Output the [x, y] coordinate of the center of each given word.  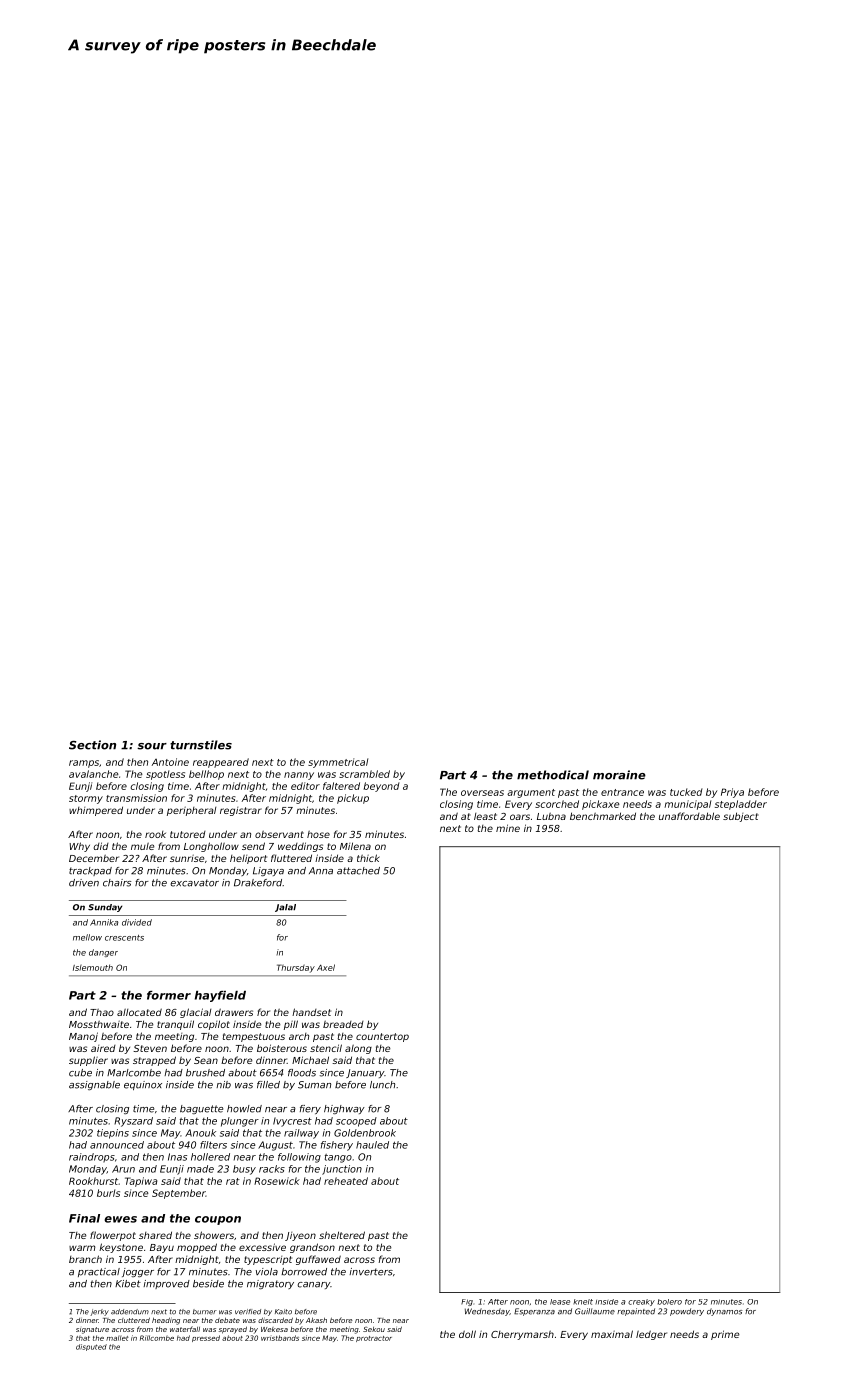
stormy [86, 799]
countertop [382, 1037]
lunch [382, 1085]
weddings [300, 847]
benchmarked [603, 816]
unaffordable [689, 816]
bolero [669, 1302]
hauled [372, 1145]
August [275, 1146]
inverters [371, 1272]
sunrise [187, 858]
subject [741, 817]
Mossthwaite [99, 1024]
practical [99, 1272]
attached [358, 871]
